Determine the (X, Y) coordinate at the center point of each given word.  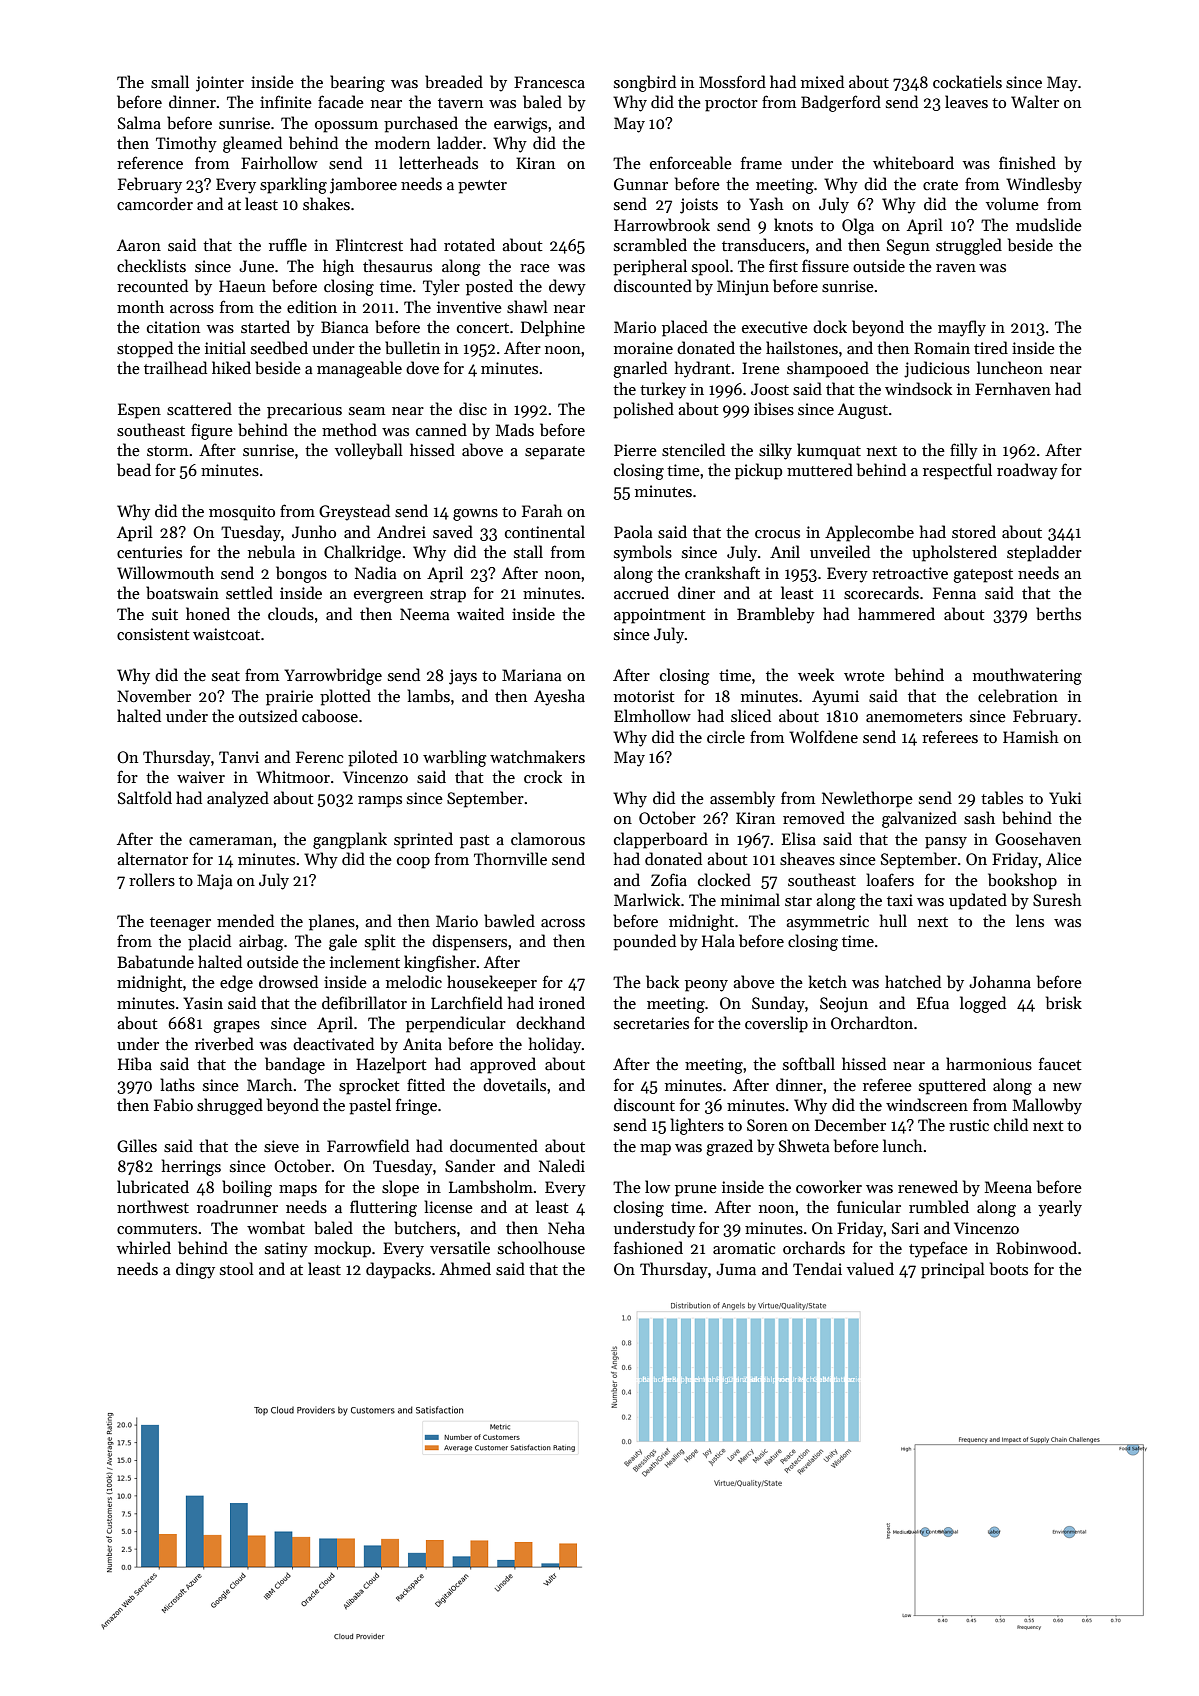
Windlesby (1044, 185)
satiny (286, 1250)
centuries (149, 552)
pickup (758, 471)
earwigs (520, 125)
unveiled (840, 551)
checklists (151, 265)
